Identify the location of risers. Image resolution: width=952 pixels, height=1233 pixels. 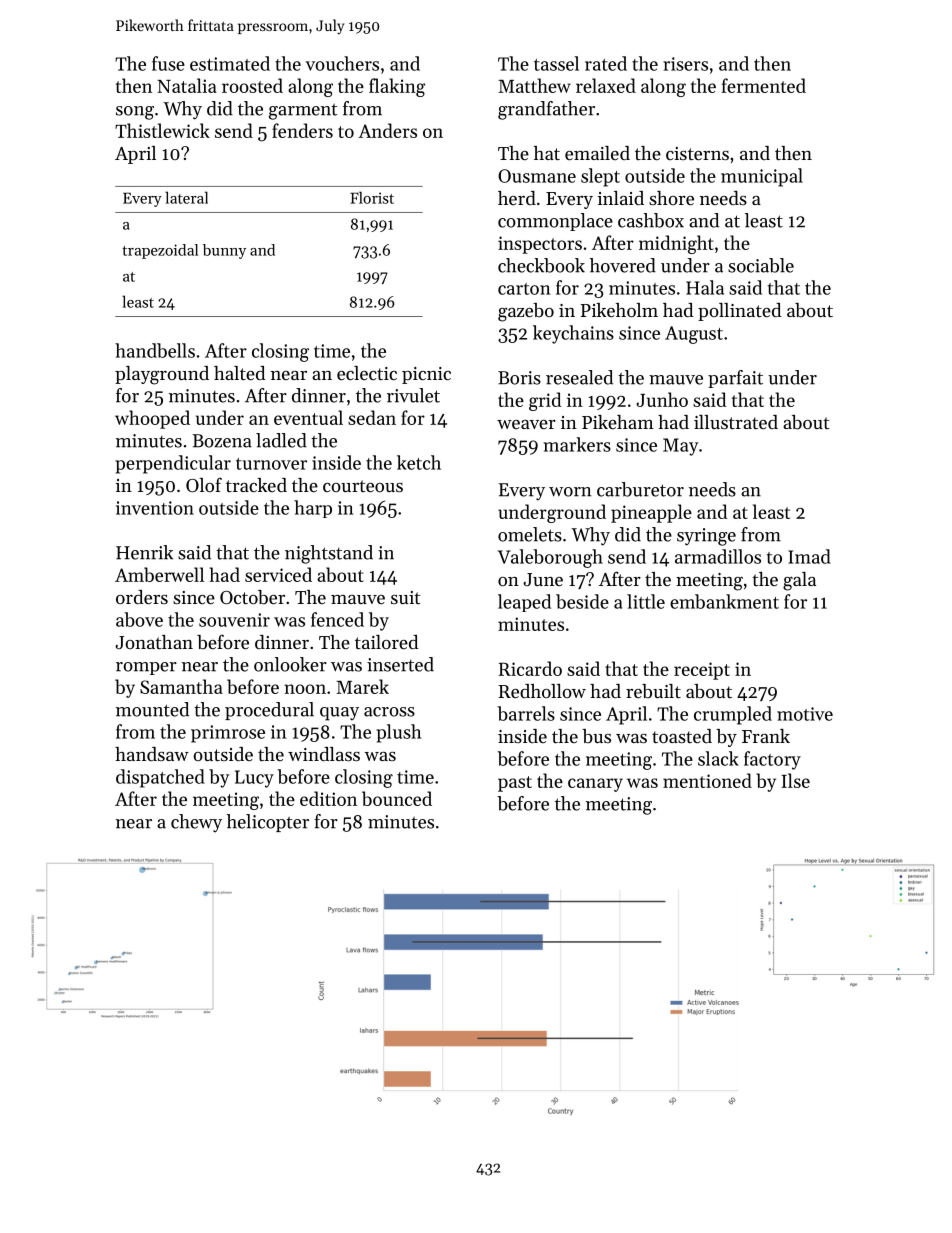
(685, 64).
